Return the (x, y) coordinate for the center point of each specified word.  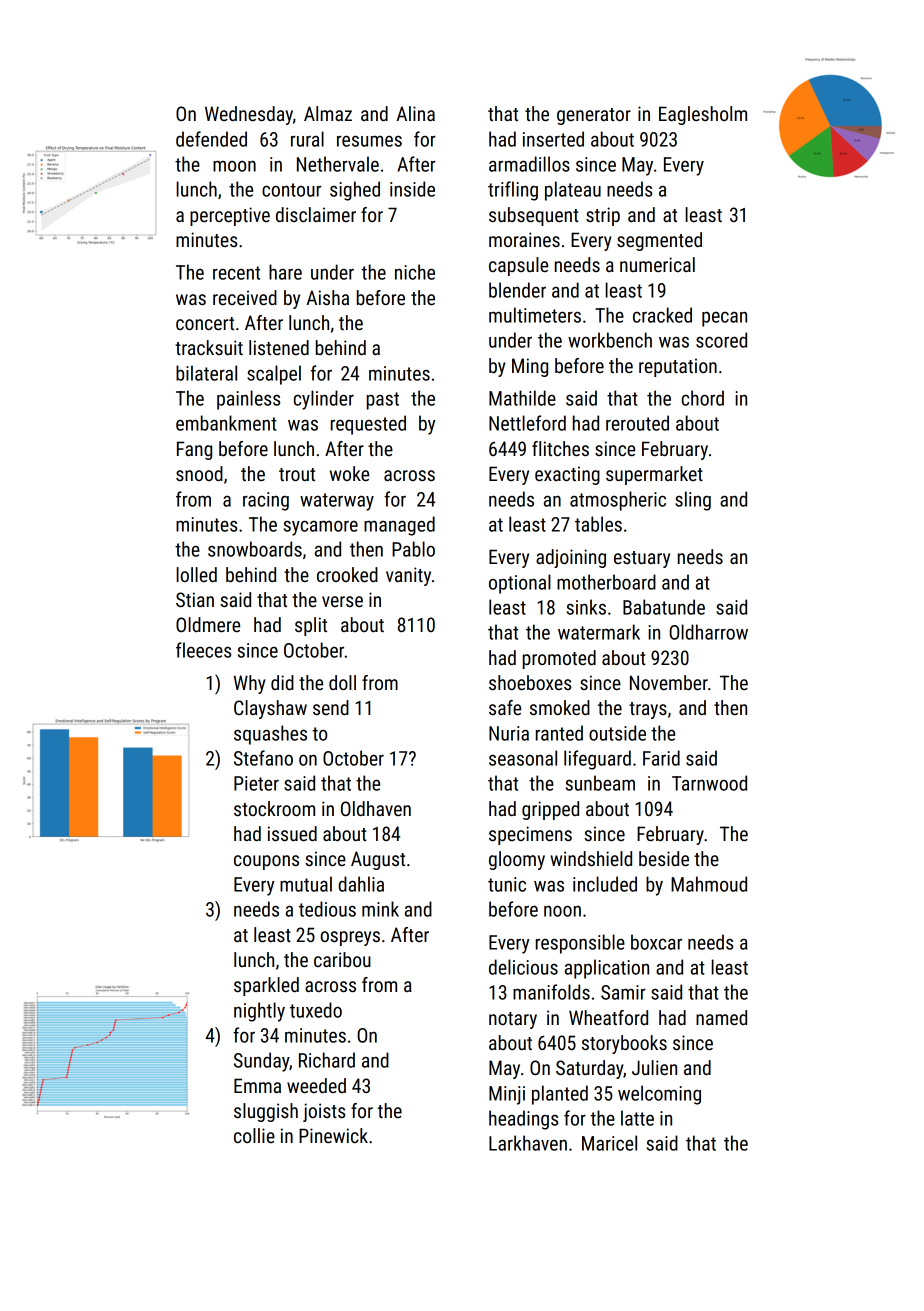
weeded (316, 1085)
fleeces (203, 650)
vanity (408, 576)
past (383, 401)
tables (598, 524)
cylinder (324, 400)
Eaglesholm (703, 115)
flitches (560, 448)
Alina (415, 113)
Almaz (328, 113)
